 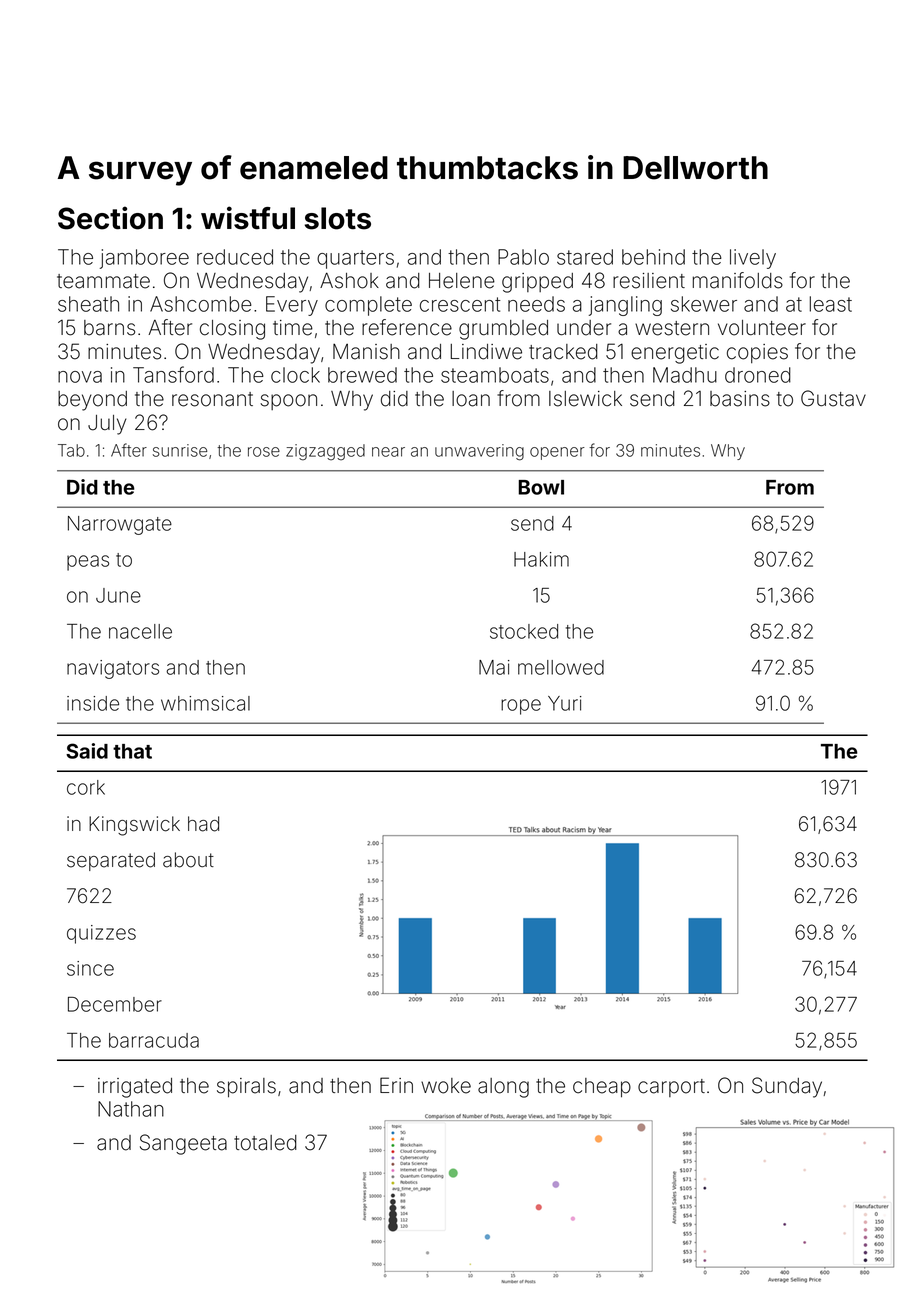 What do you see at coordinates (833, 398) in the document?
I see `Gustav` at bounding box center [833, 398].
